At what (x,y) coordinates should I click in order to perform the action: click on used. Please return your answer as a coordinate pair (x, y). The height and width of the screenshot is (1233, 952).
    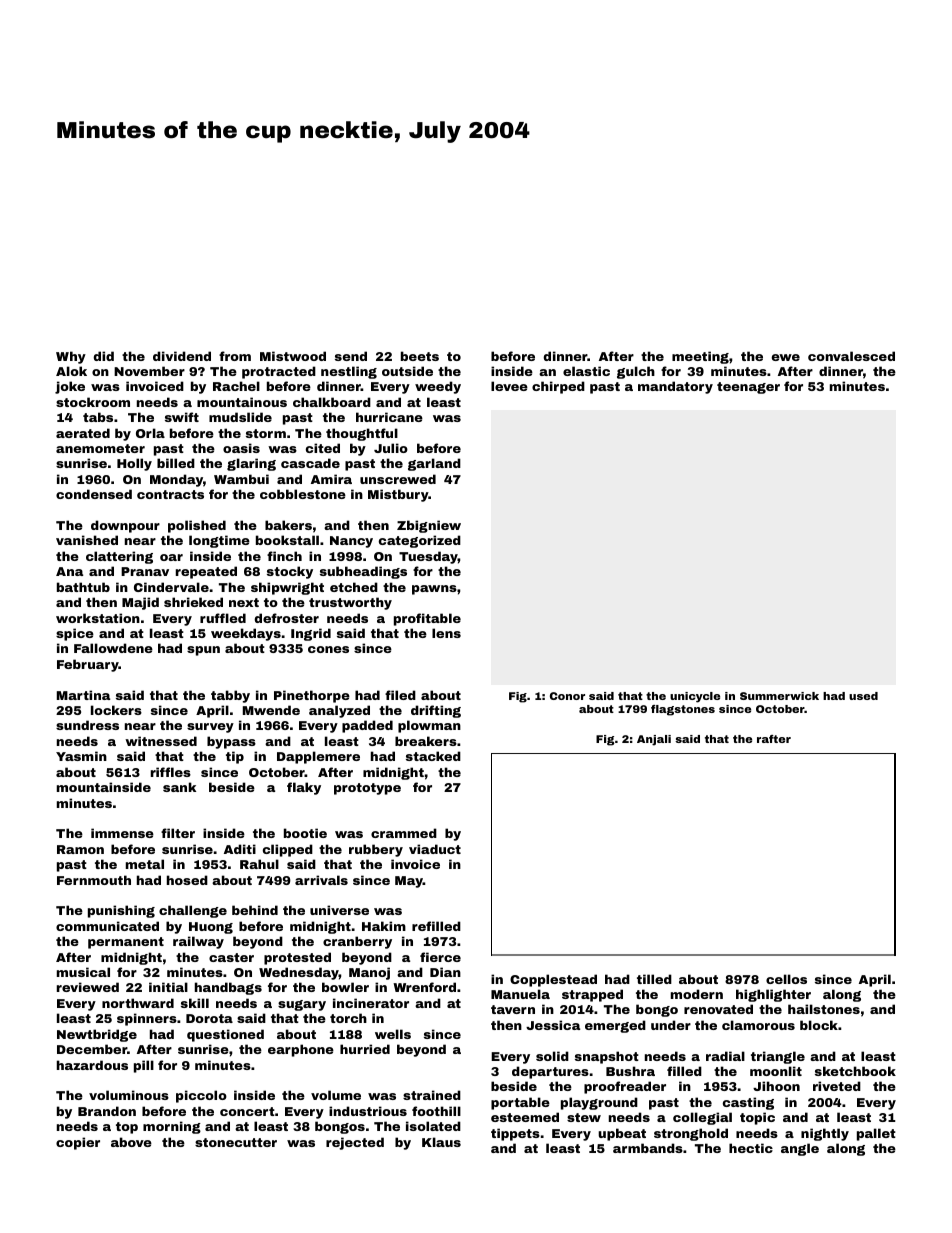
    Looking at the image, I should click on (863, 696).
